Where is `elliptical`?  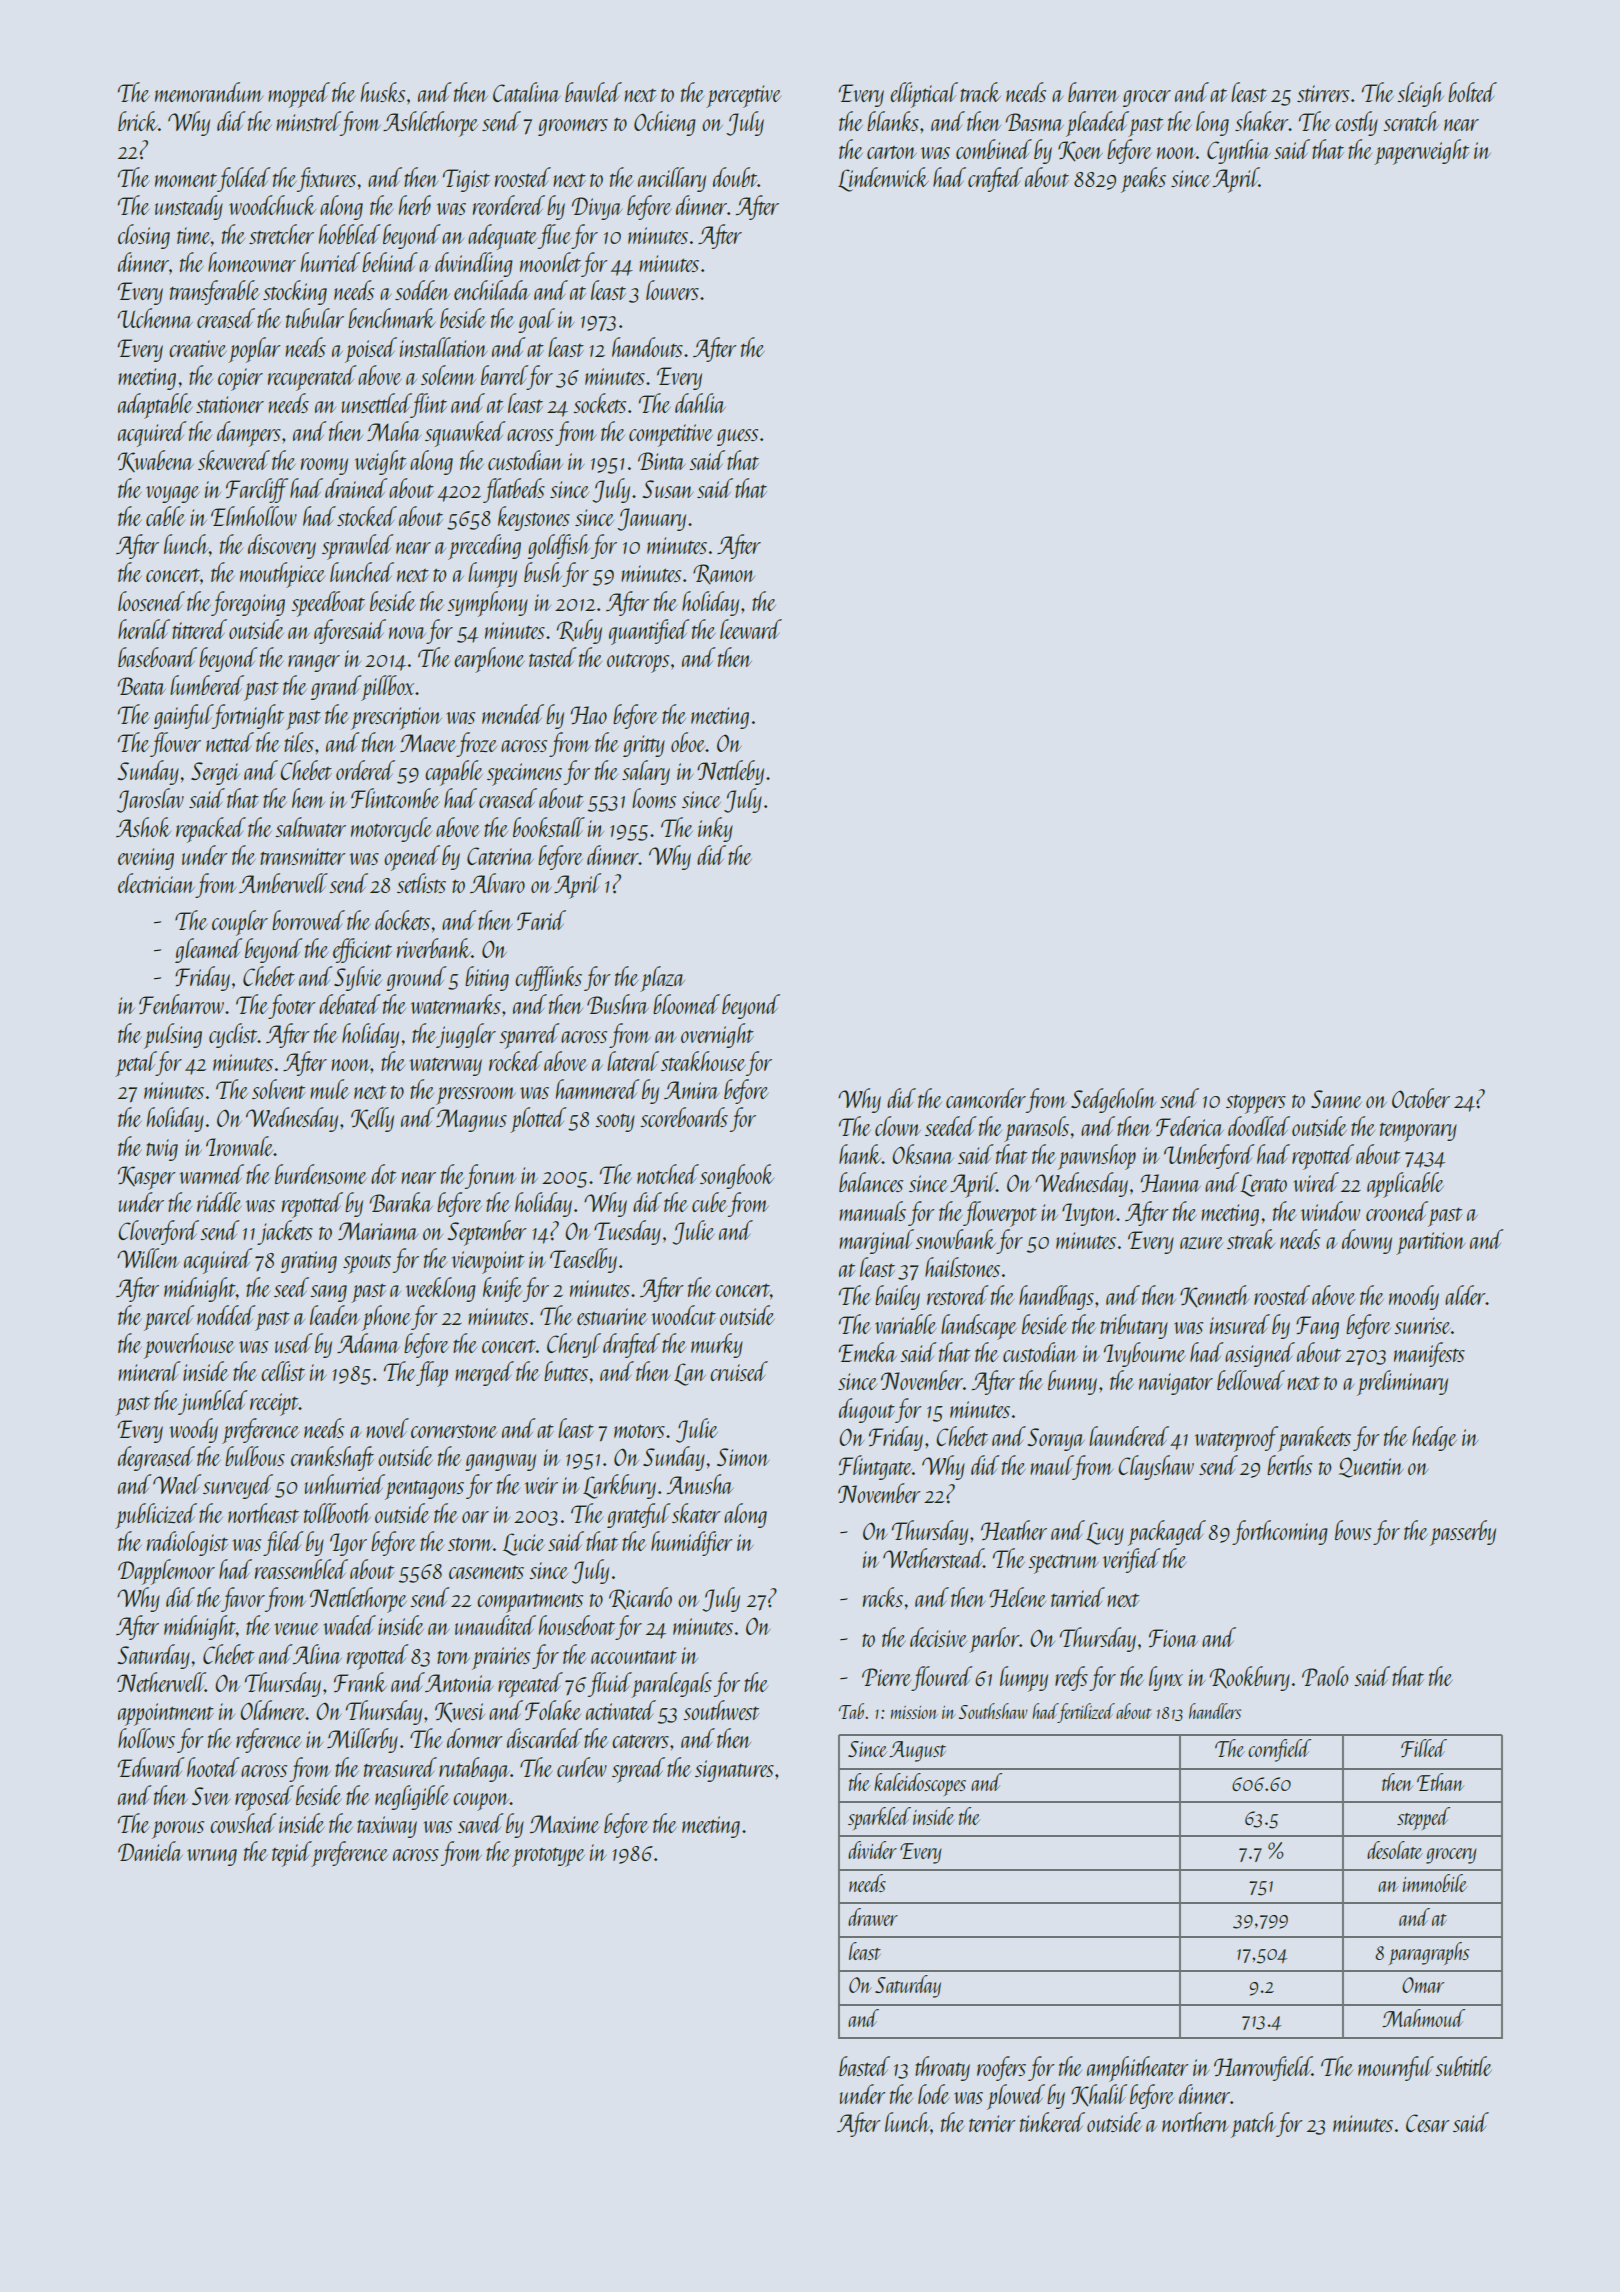 elliptical is located at coordinates (924, 95).
